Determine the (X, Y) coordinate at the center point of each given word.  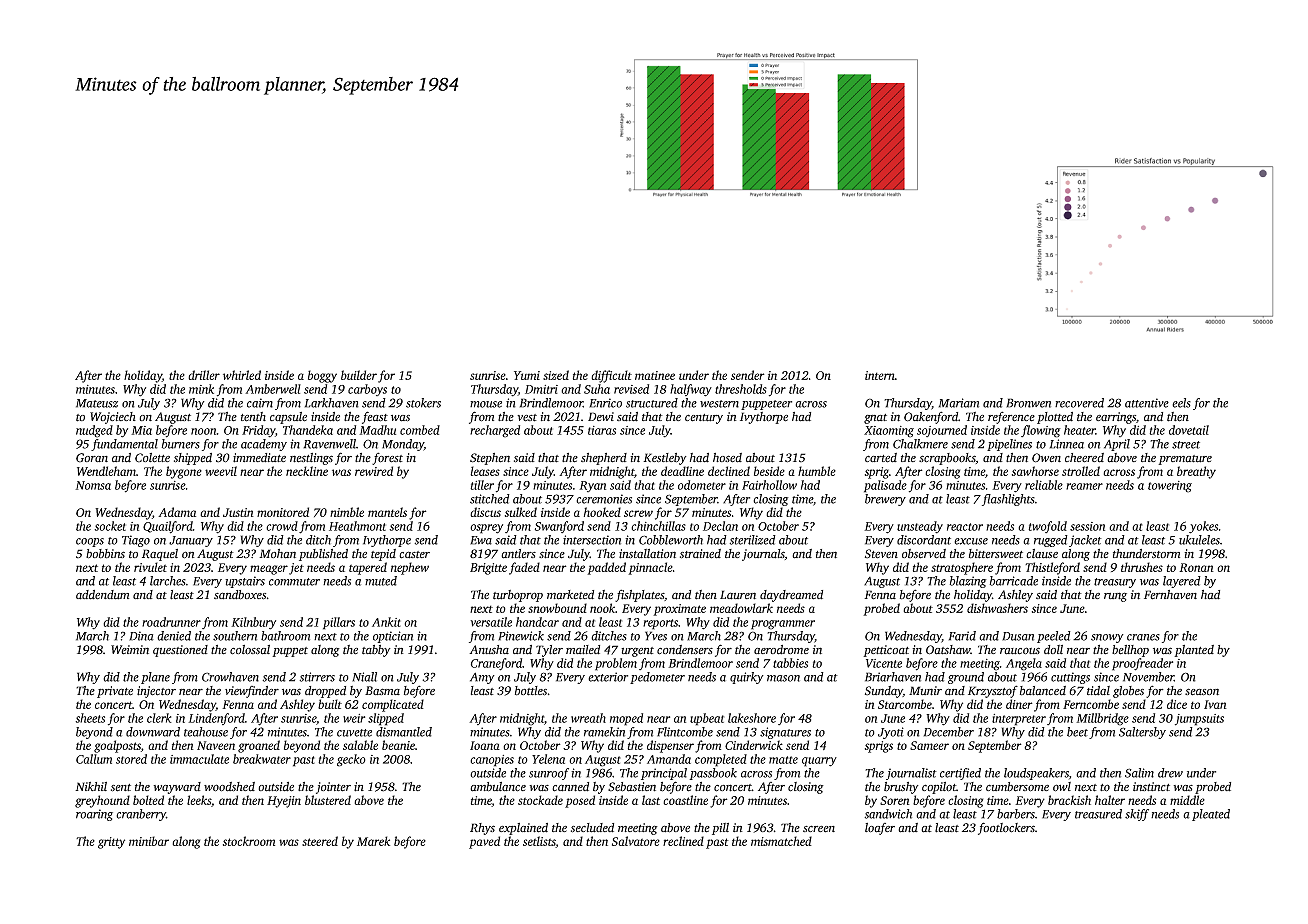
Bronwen (1028, 403)
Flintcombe (685, 732)
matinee (655, 375)
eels (1181, 403)
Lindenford (216, 719)
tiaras (602, 430)
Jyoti (891, 733)
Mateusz (97, 403)
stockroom (249, 841)
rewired (374, 471)
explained (523, 829)
